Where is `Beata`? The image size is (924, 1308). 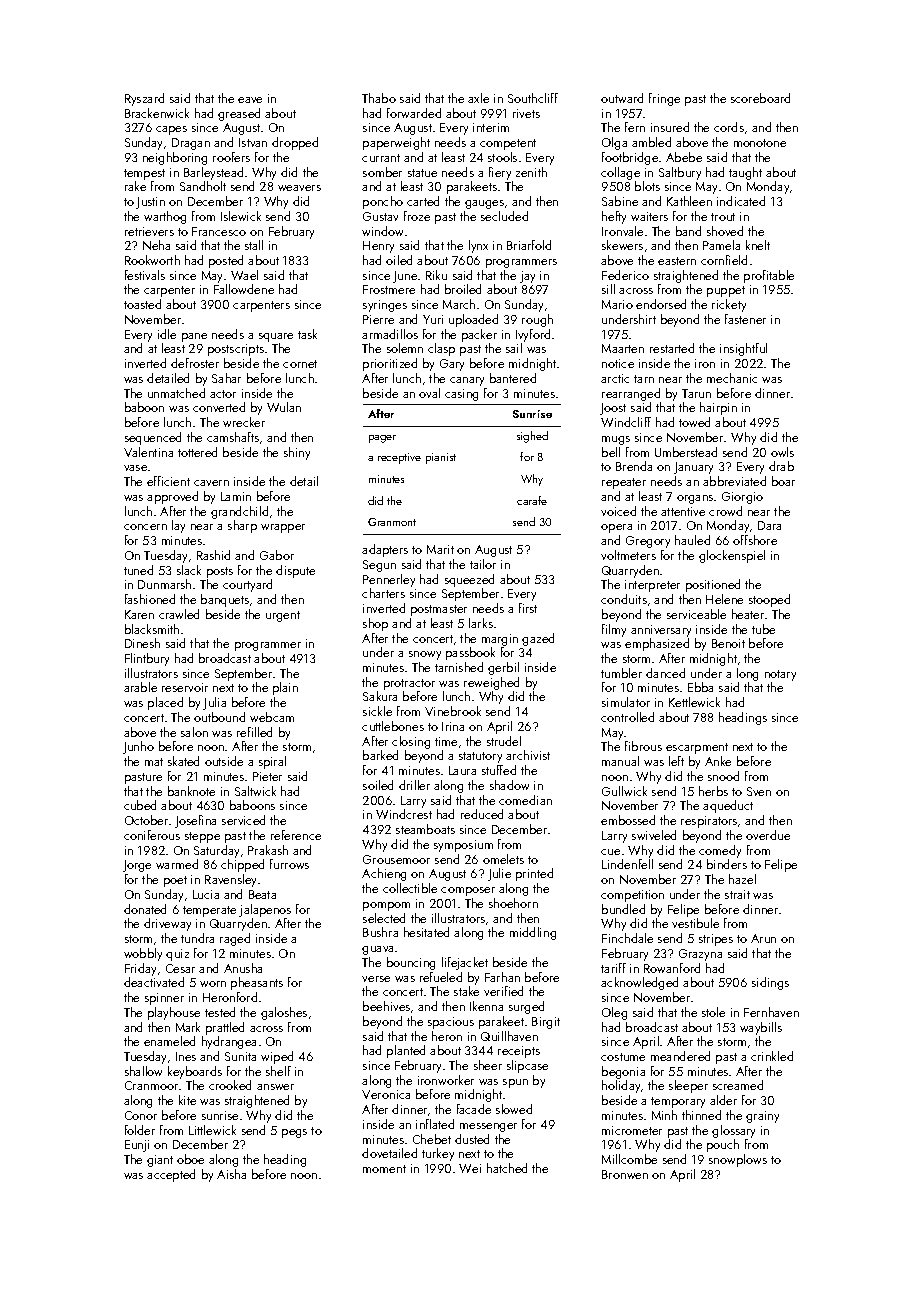 Beata is located at coordinates (262, 894).
